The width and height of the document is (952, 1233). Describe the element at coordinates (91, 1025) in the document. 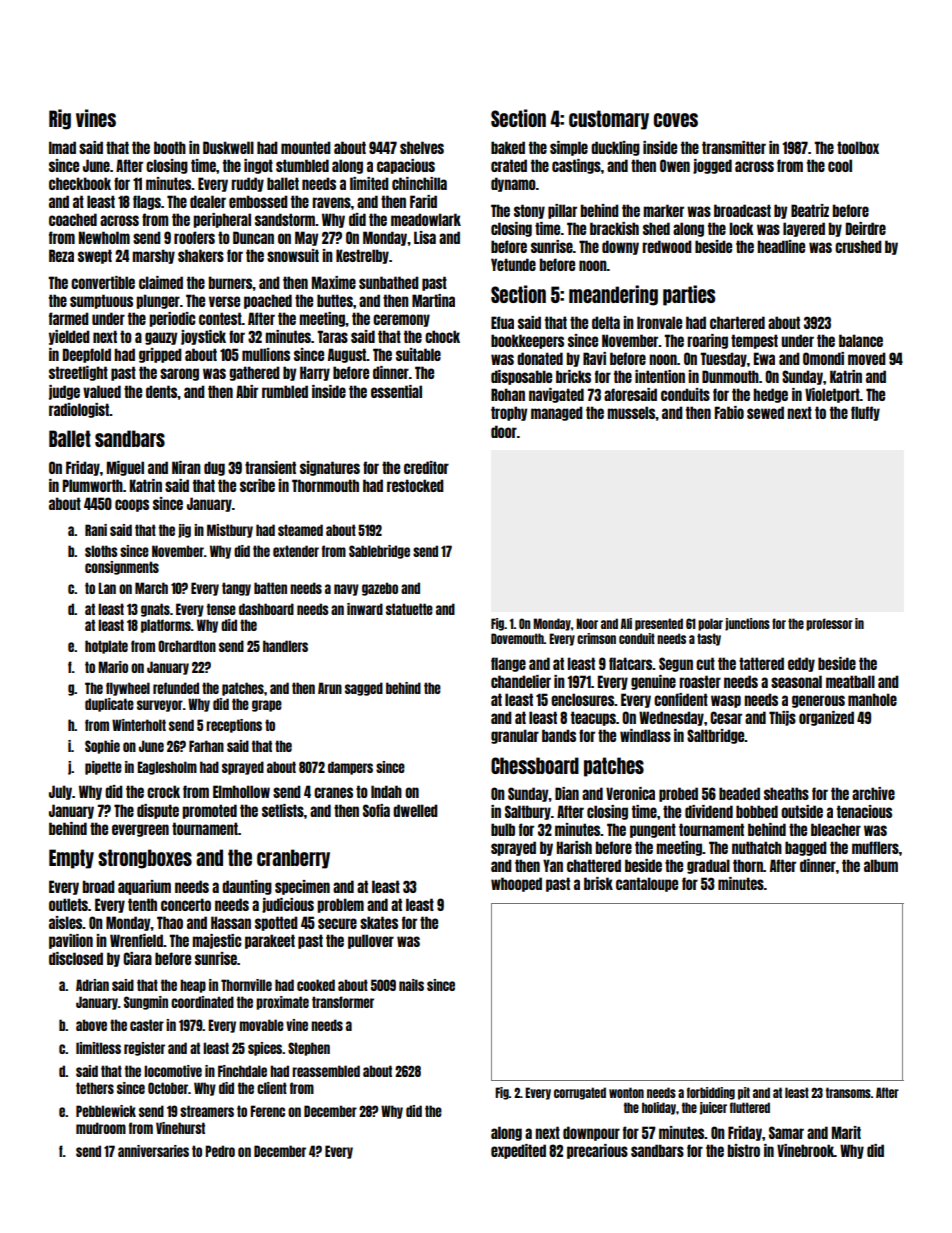

I see `above` at that location.
